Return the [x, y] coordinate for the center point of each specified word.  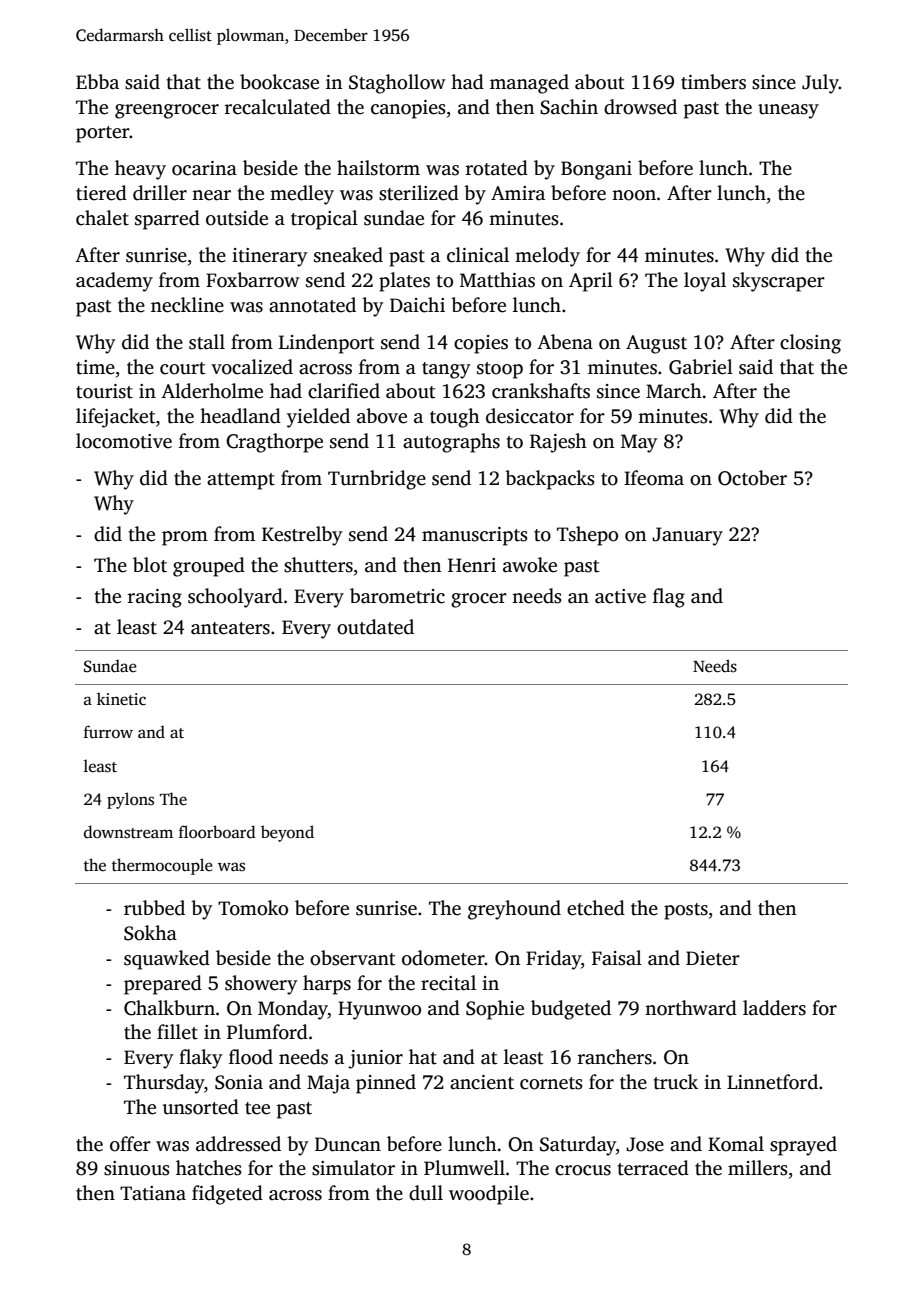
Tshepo [587, 536]
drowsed [640, 107]
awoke [530, 565]
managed [529, 84]
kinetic [121, 699]
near [211, 195]
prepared [163, 985]
